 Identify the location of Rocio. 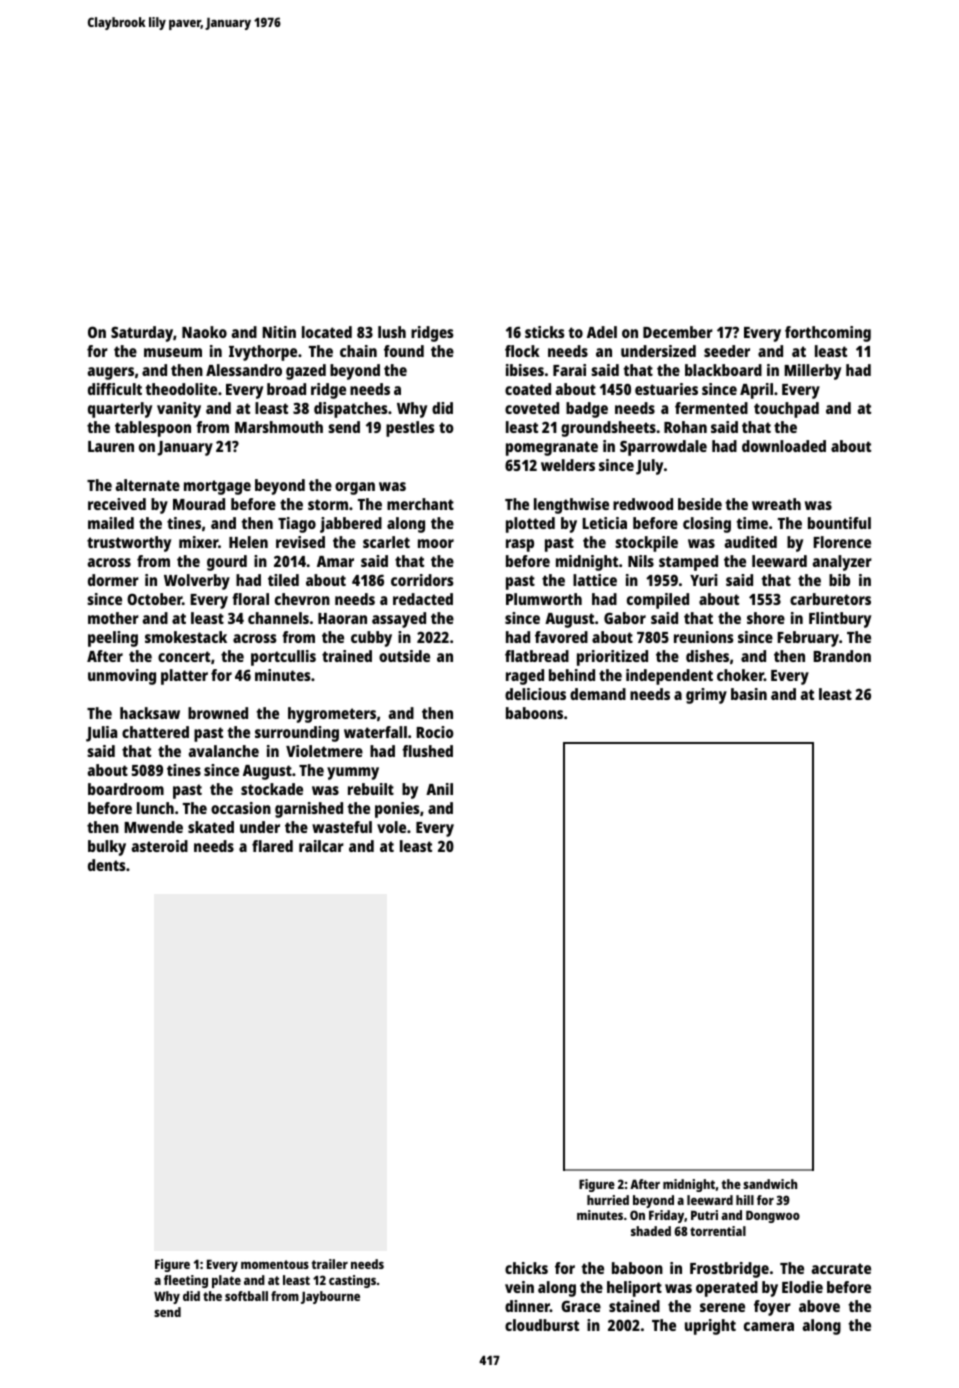
(435, 732).
